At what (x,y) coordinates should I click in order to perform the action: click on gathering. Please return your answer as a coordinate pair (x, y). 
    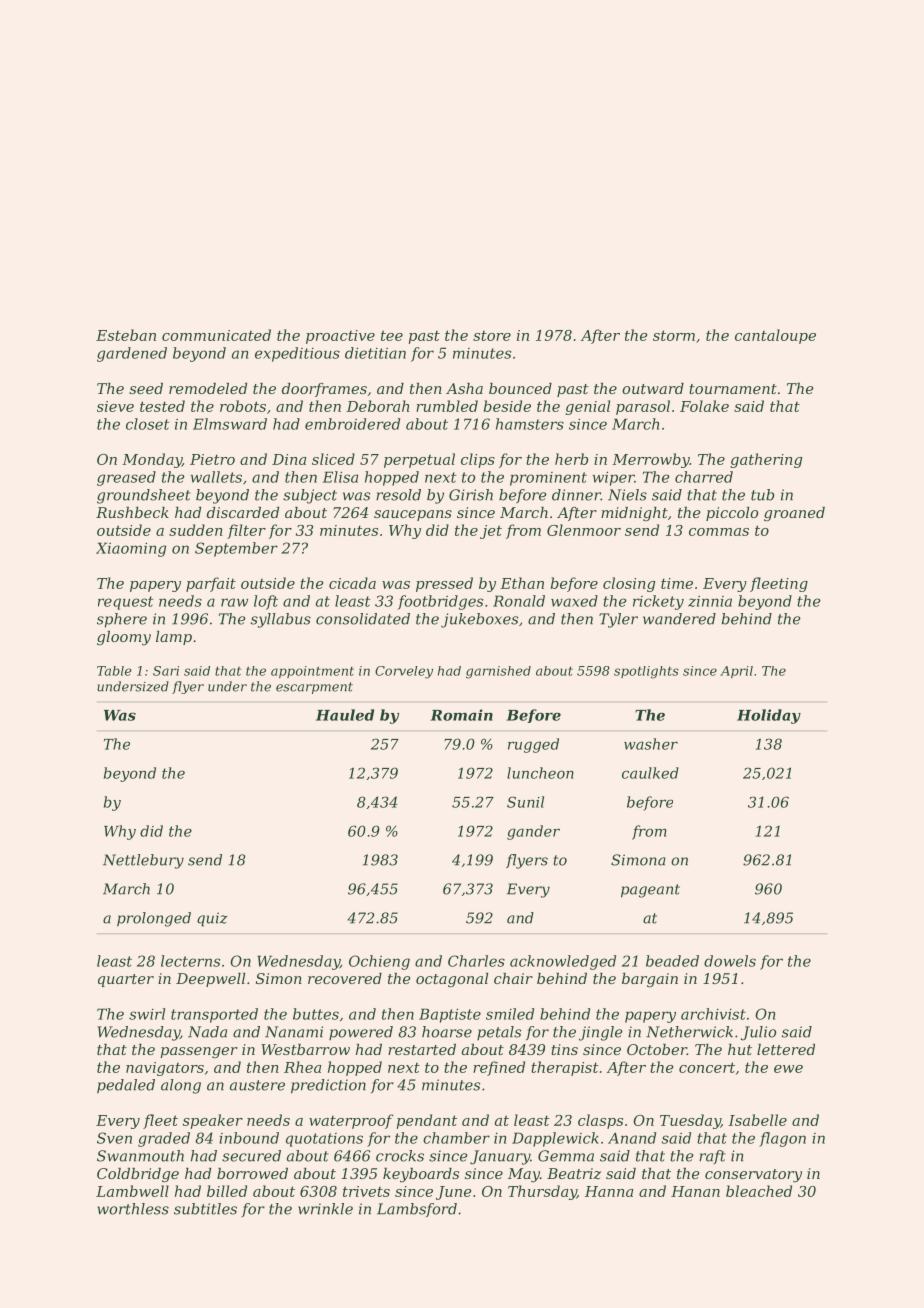
    Looking at the image, I should click on (766, 460).
